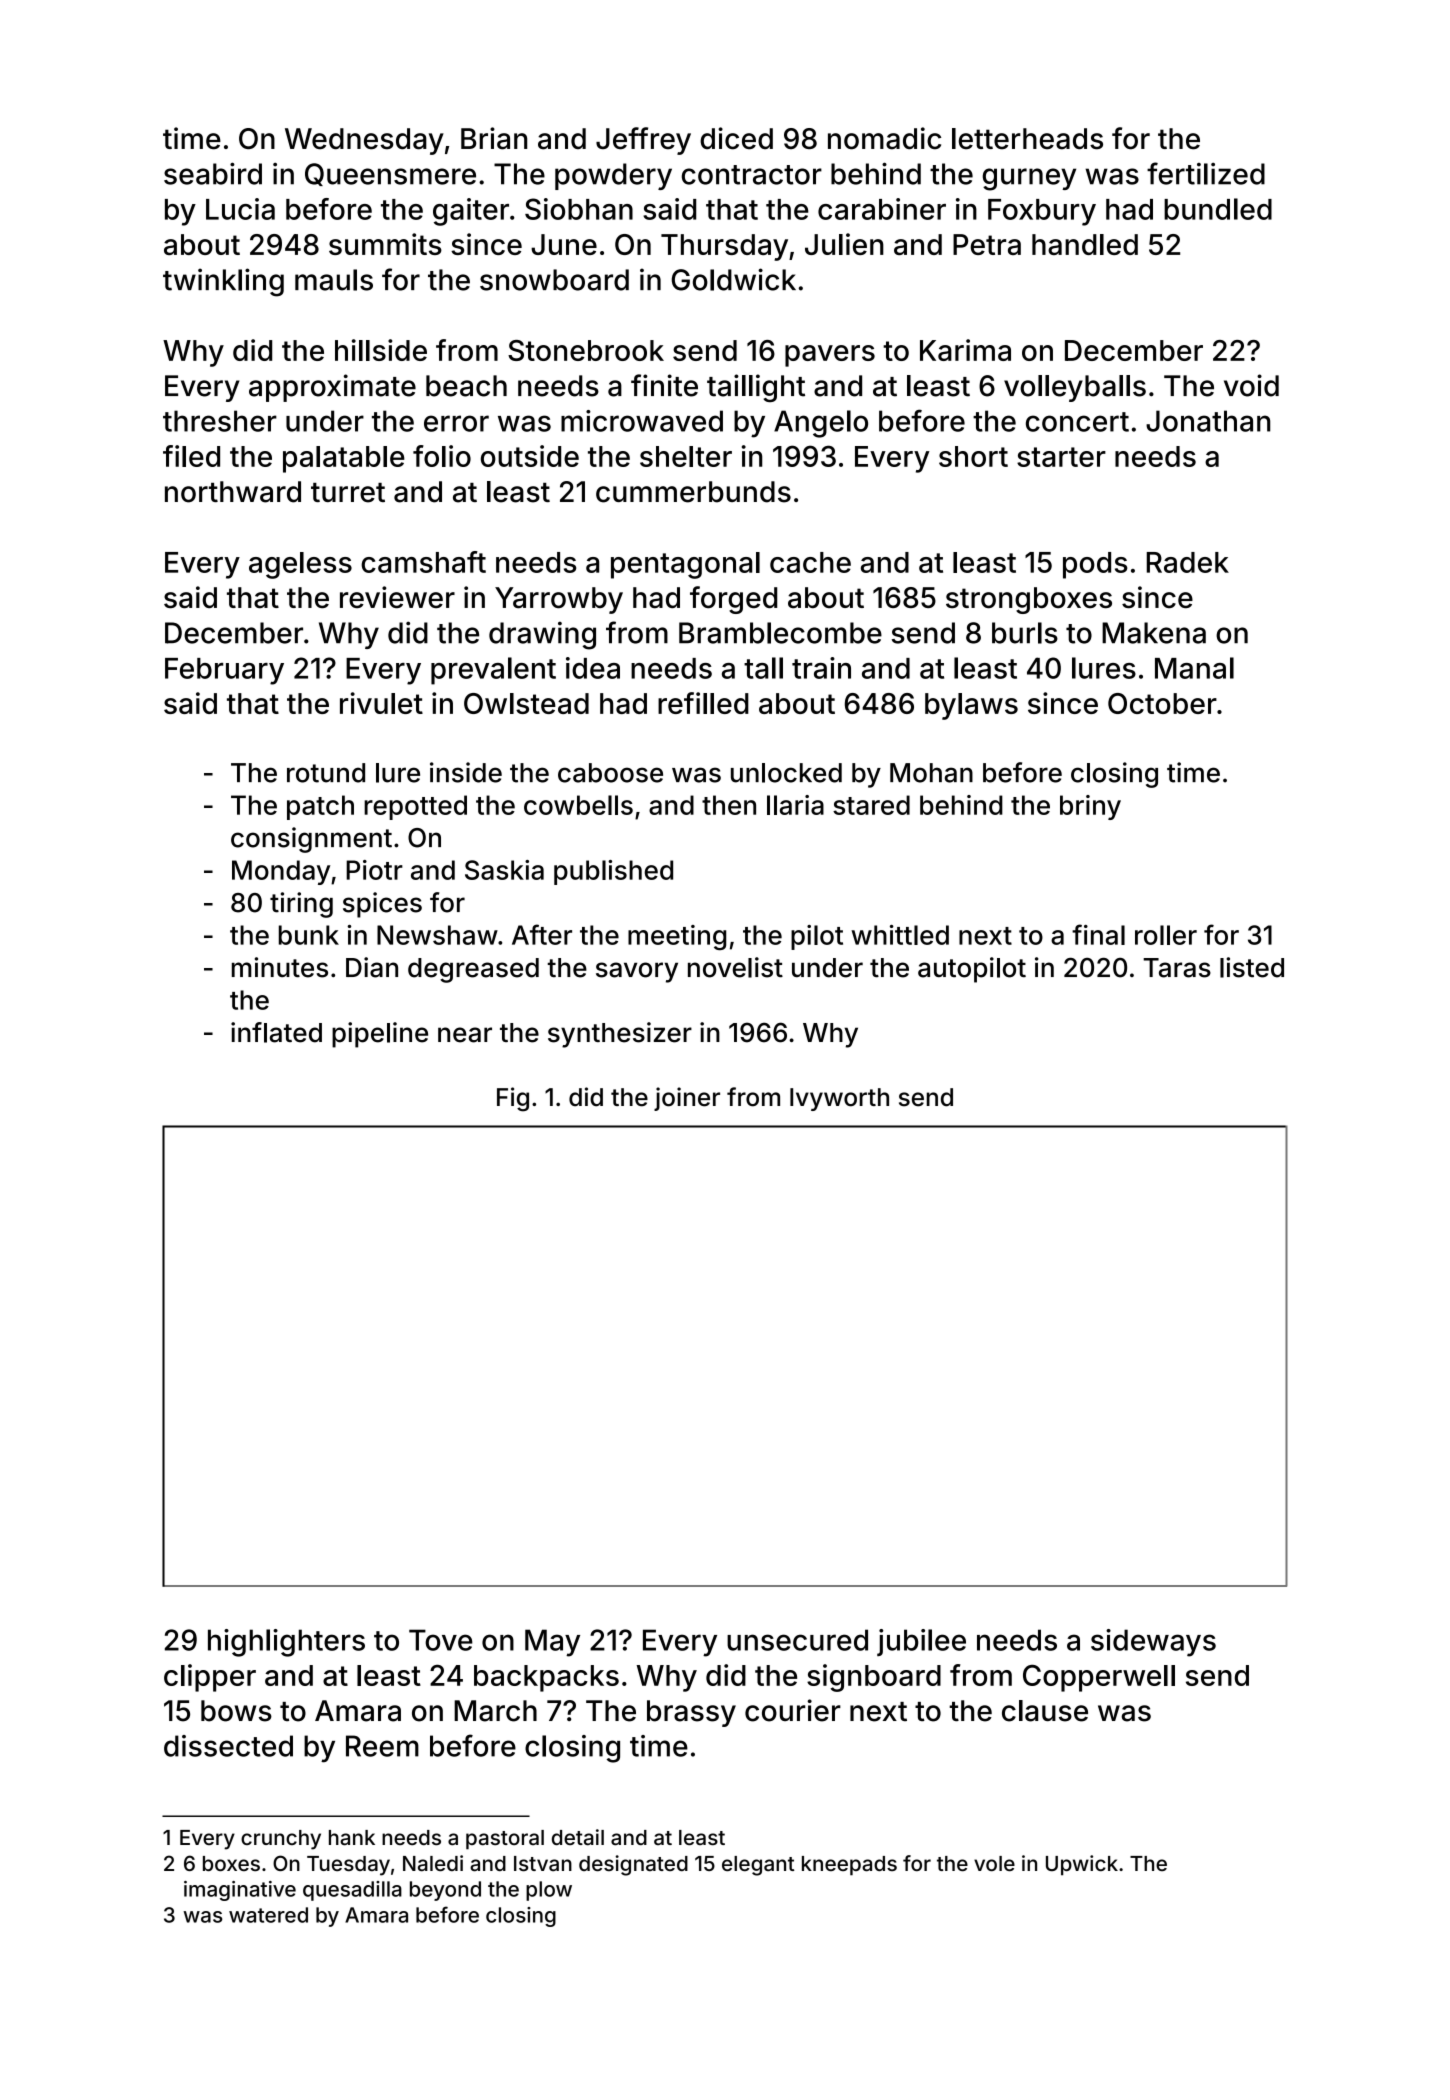 This screenshot has height=2100, width=1450. I want to click on seabird, so click(213, 173).
